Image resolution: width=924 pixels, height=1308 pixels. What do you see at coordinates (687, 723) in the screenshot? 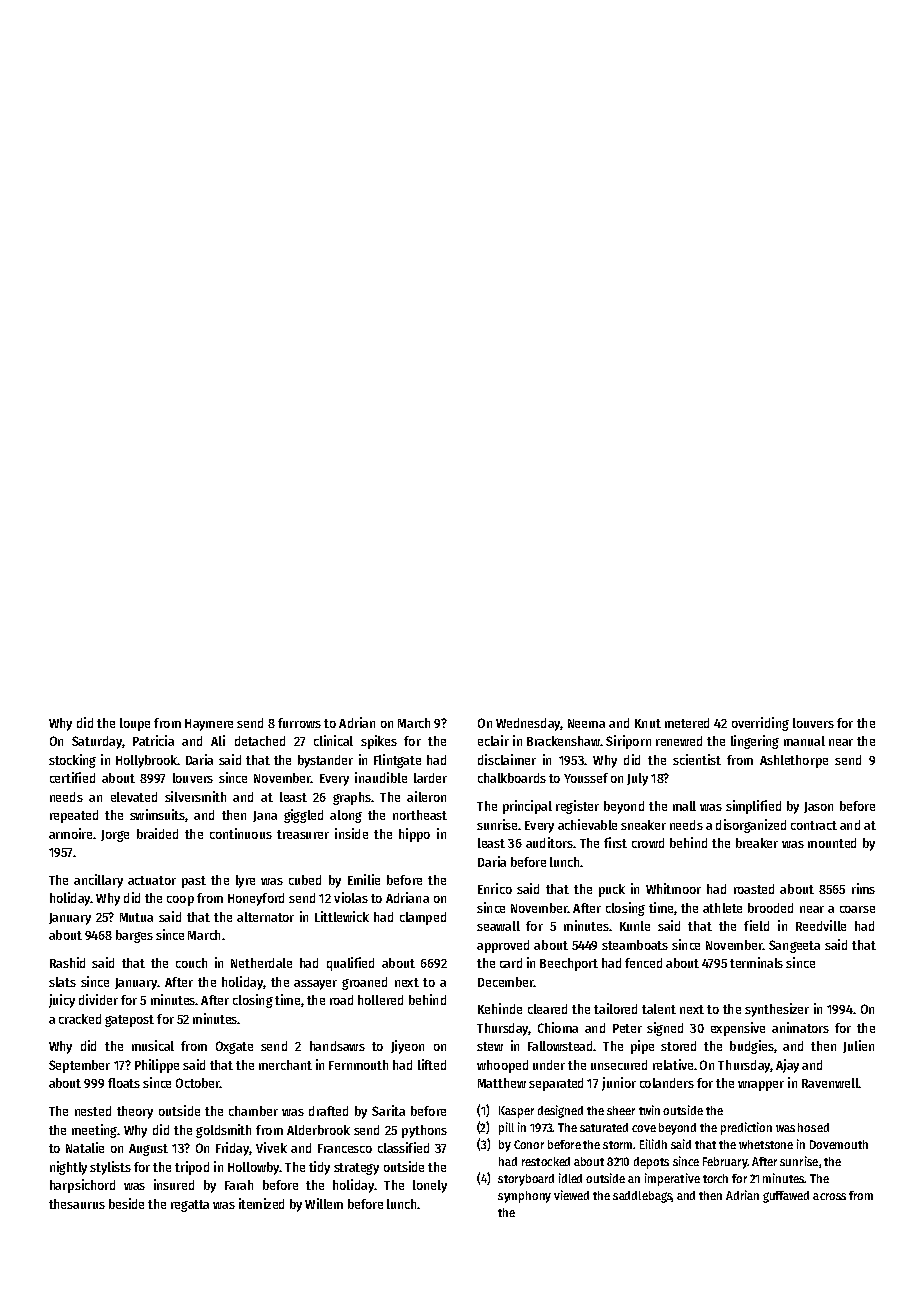
I see `metered` at bounding box center [687, 723].
